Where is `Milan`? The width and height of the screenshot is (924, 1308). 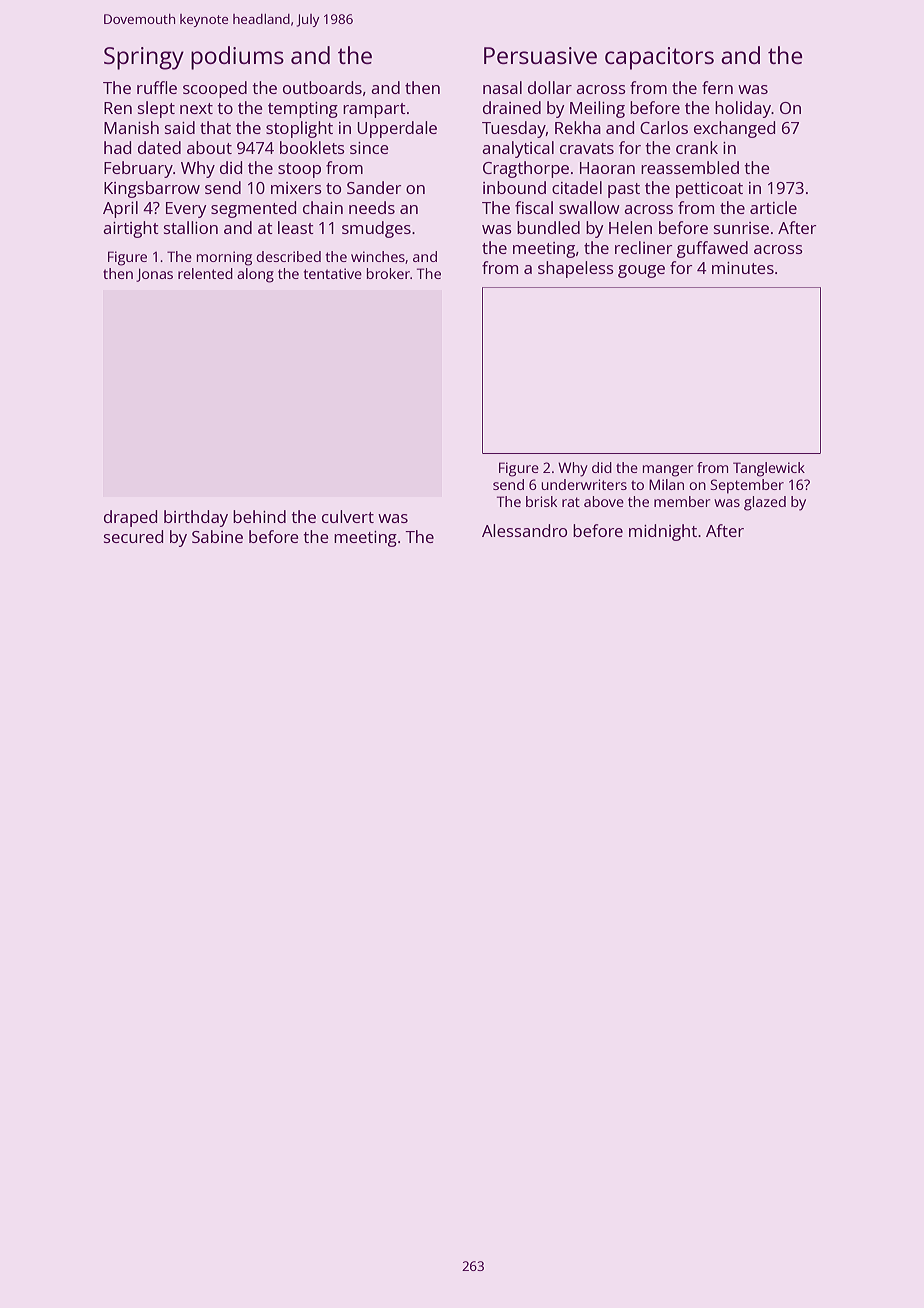
Milan is located at coordinates (666, 484).
